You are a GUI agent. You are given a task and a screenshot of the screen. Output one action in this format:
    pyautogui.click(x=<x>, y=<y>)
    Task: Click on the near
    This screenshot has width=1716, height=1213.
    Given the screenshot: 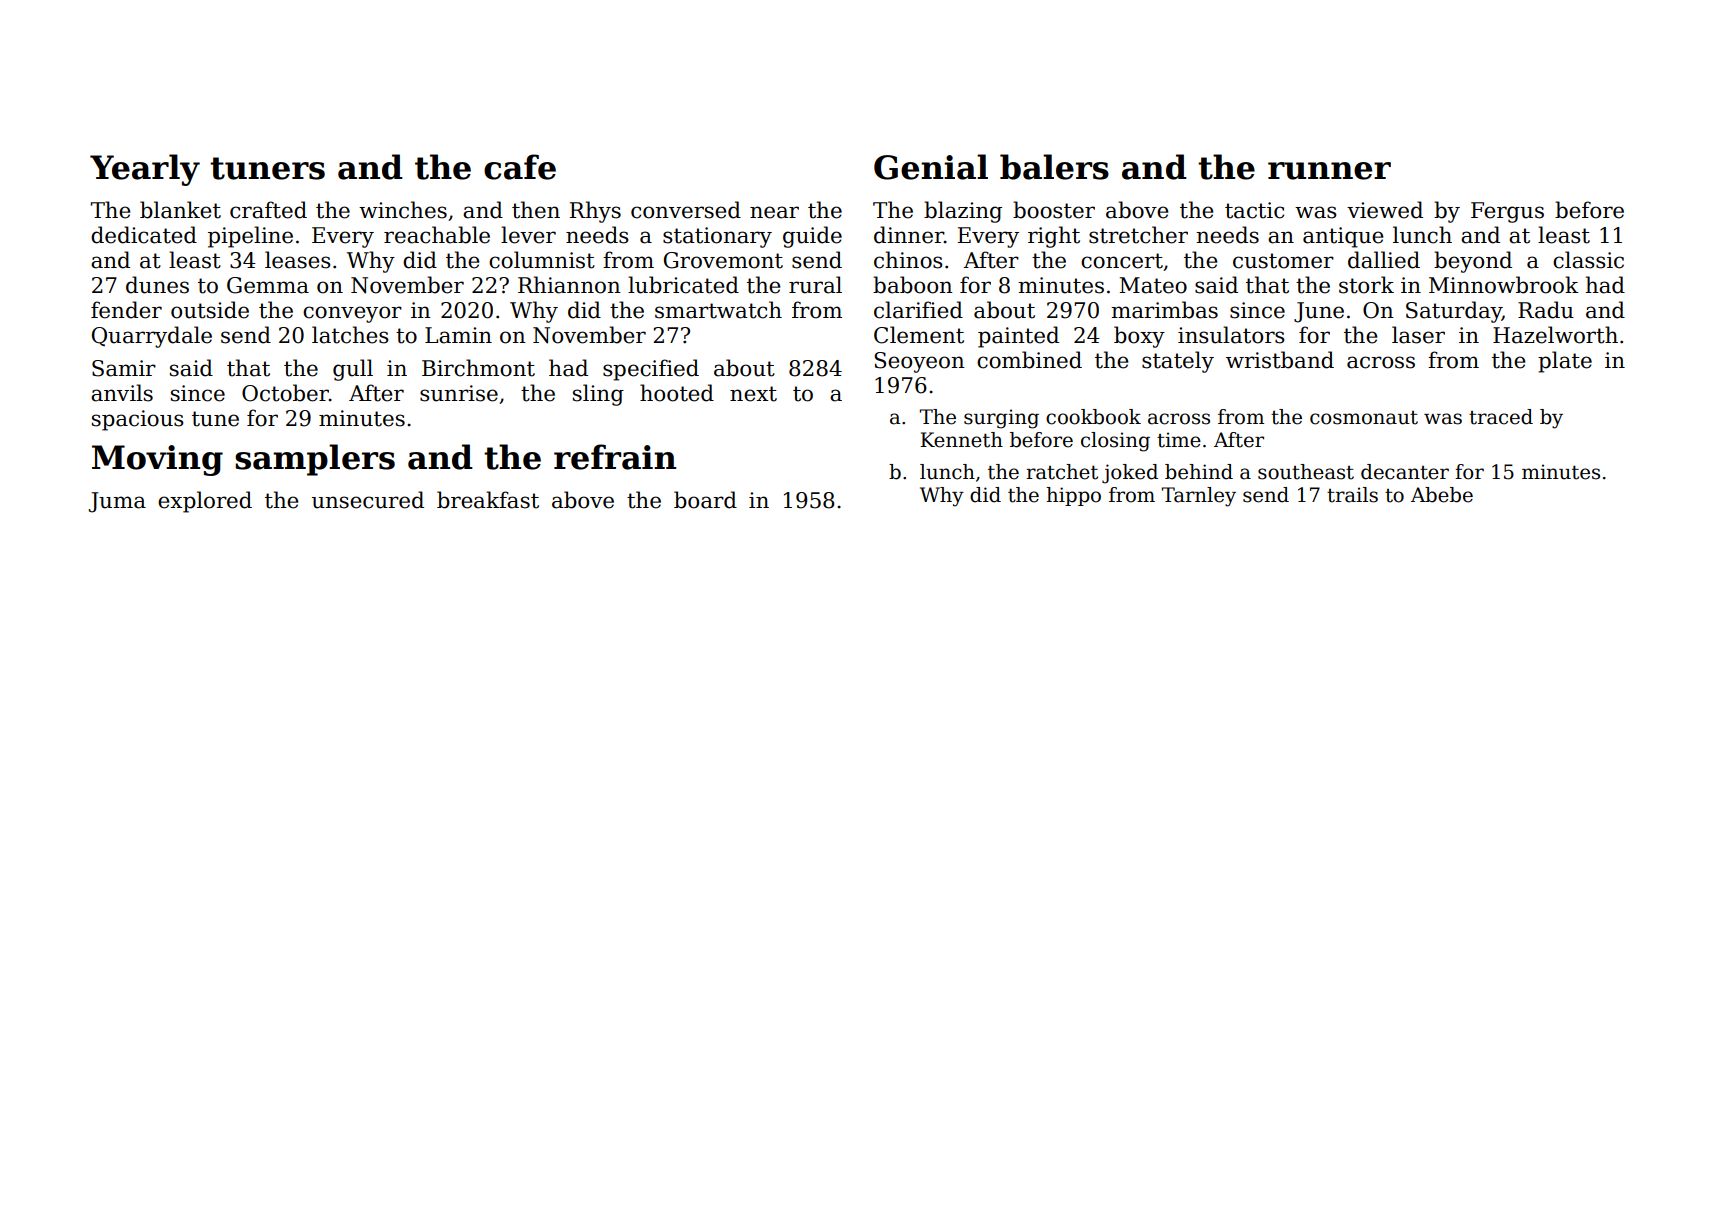 What is the action you would take?
    pyautogui.click(x=774, y=212)
